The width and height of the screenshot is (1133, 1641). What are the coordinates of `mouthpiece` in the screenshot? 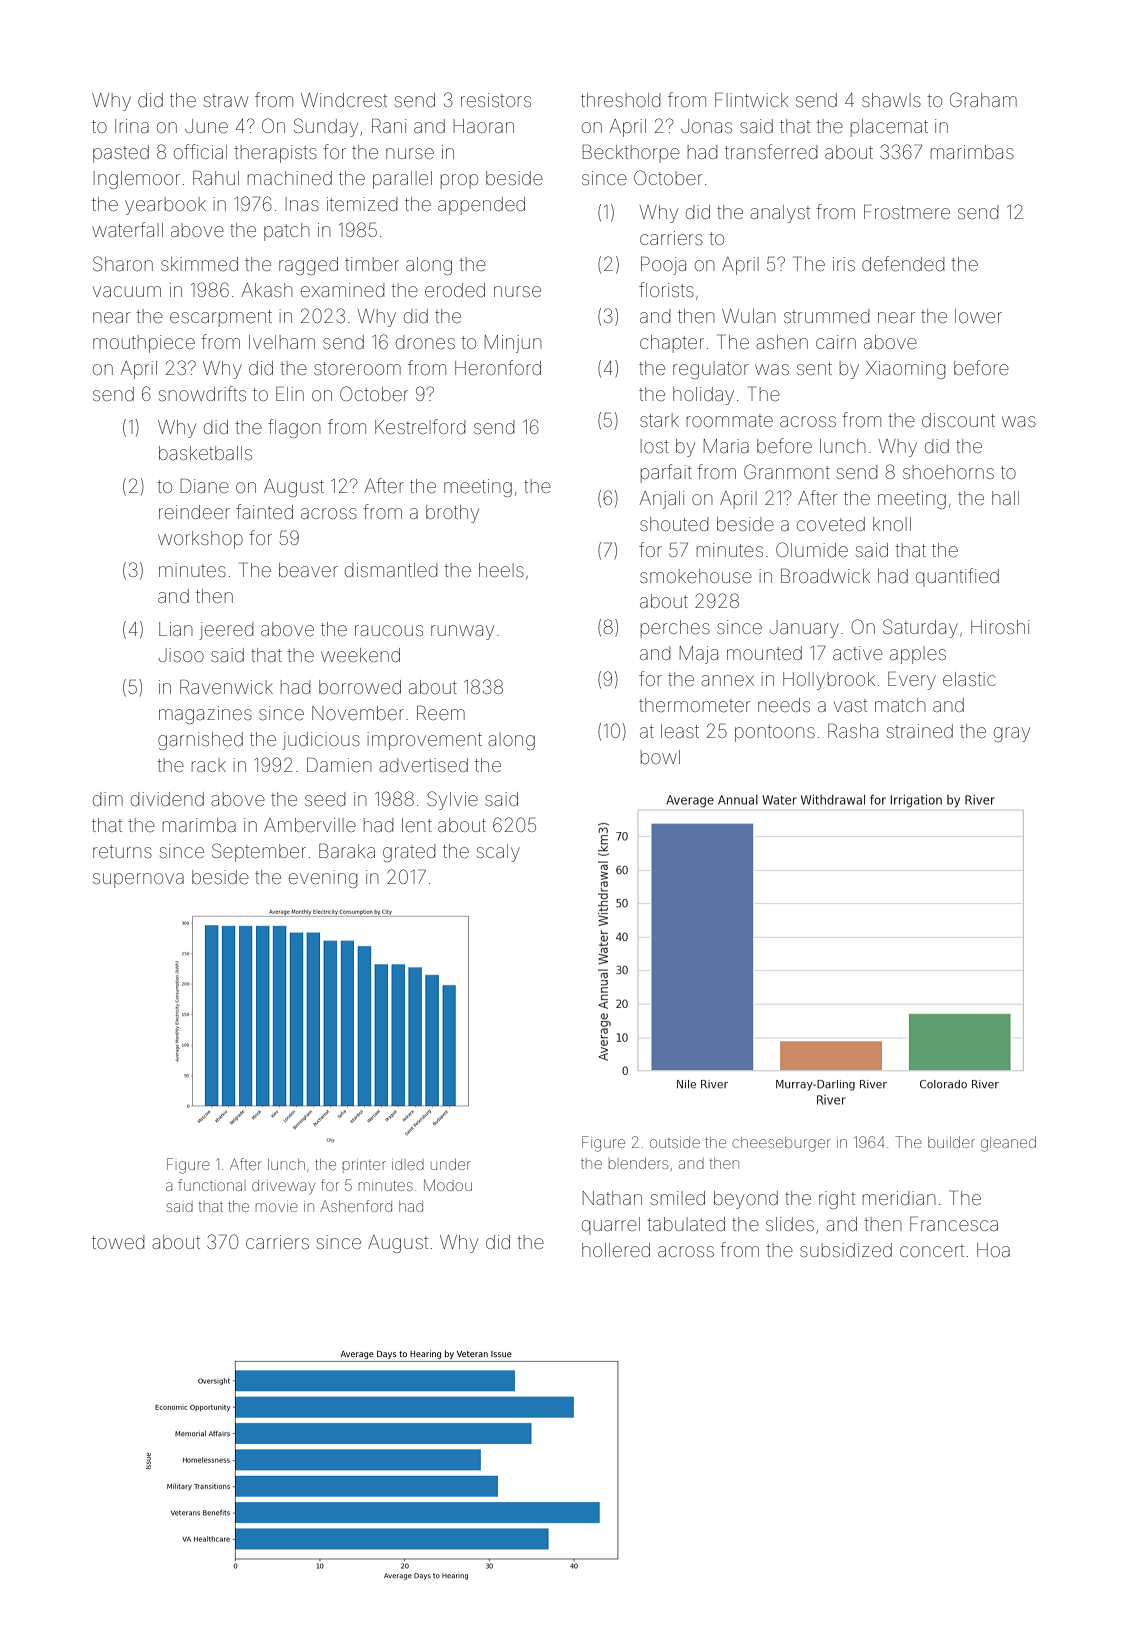 It's located at (144, 344).
